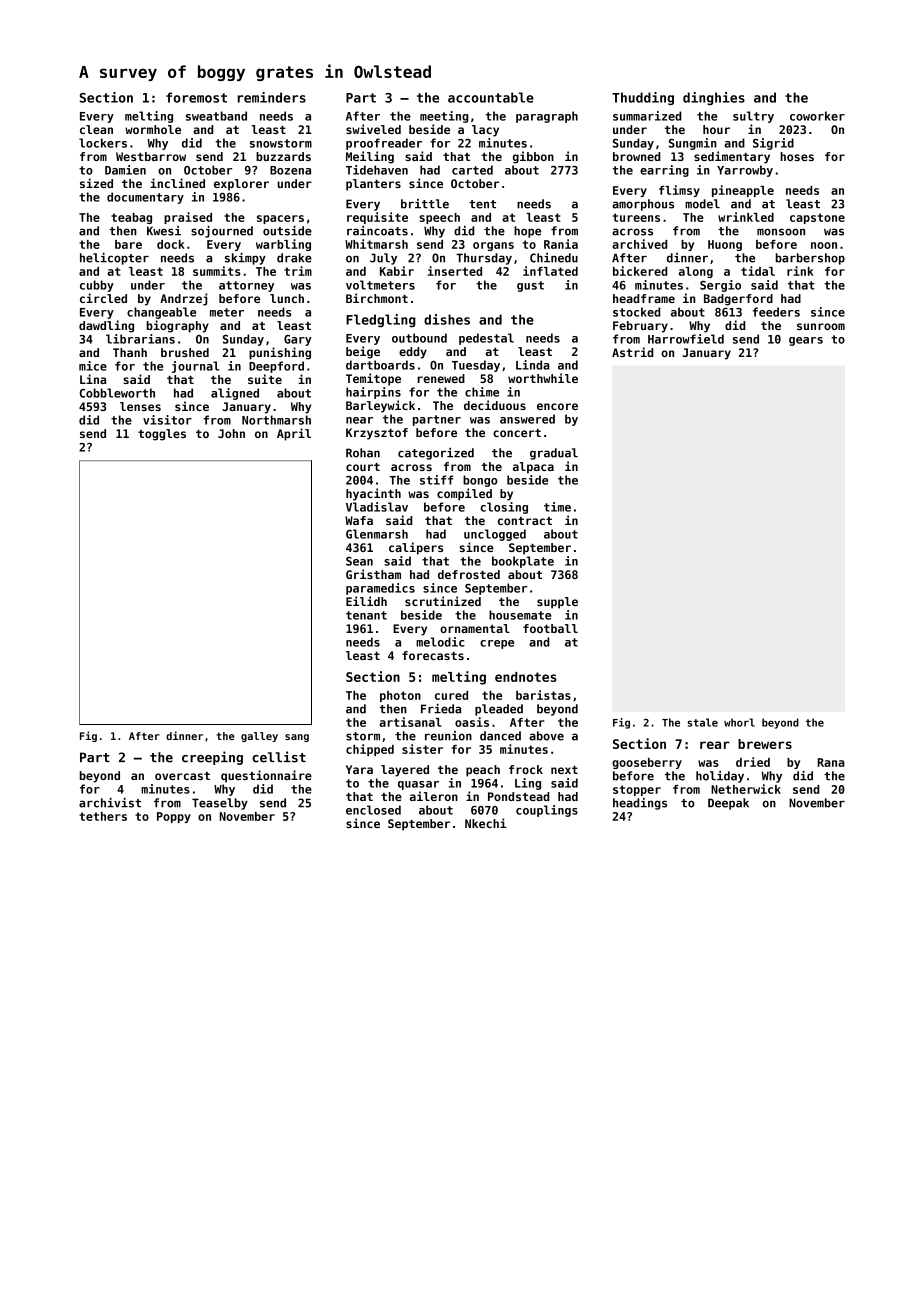 The height and width of the screenshot is (1308, 924). I want to click on Thudding, so click(643, 98).
